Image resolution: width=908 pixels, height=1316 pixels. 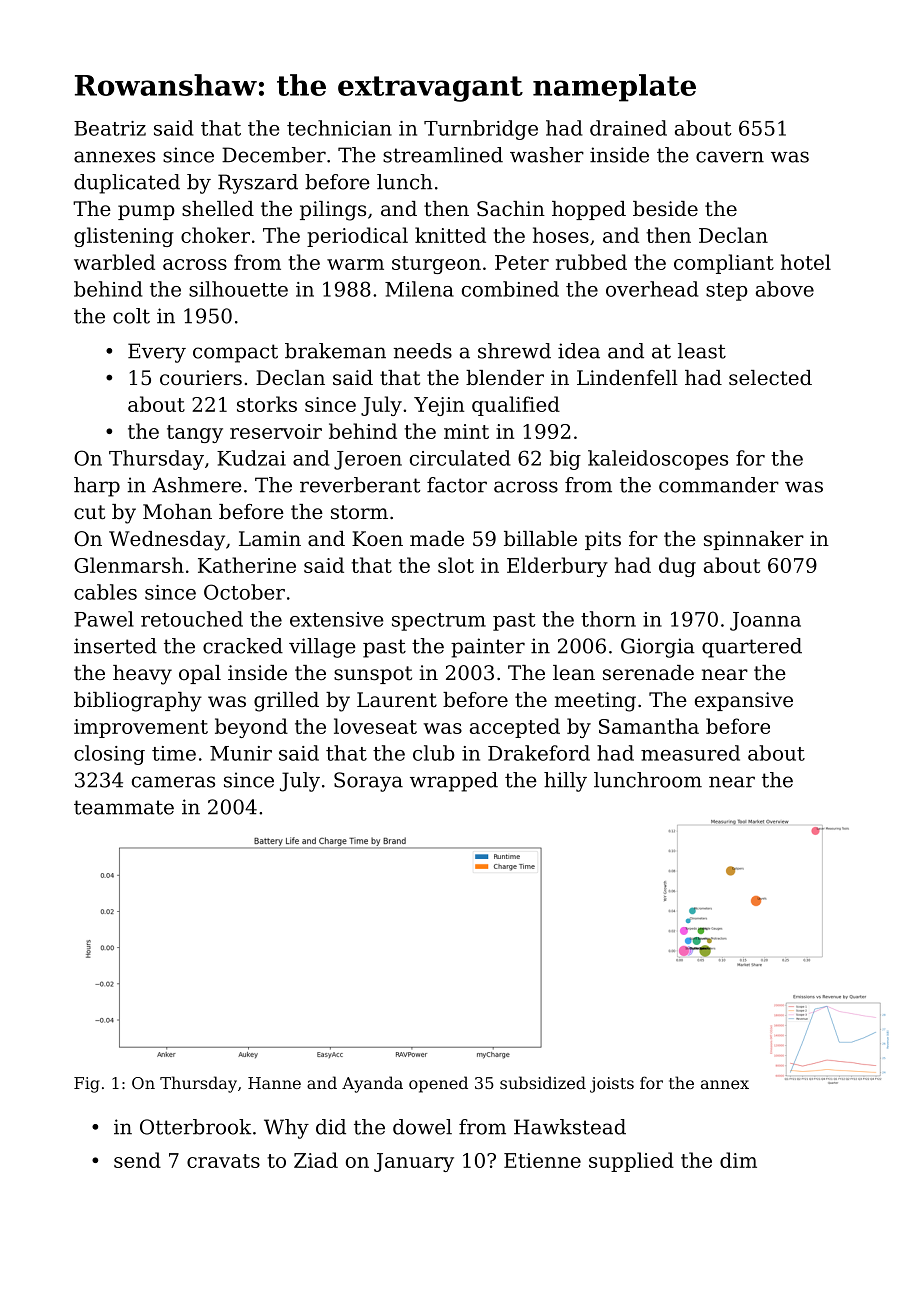 I want to click on Samantha, so click(x=649, y=726).
